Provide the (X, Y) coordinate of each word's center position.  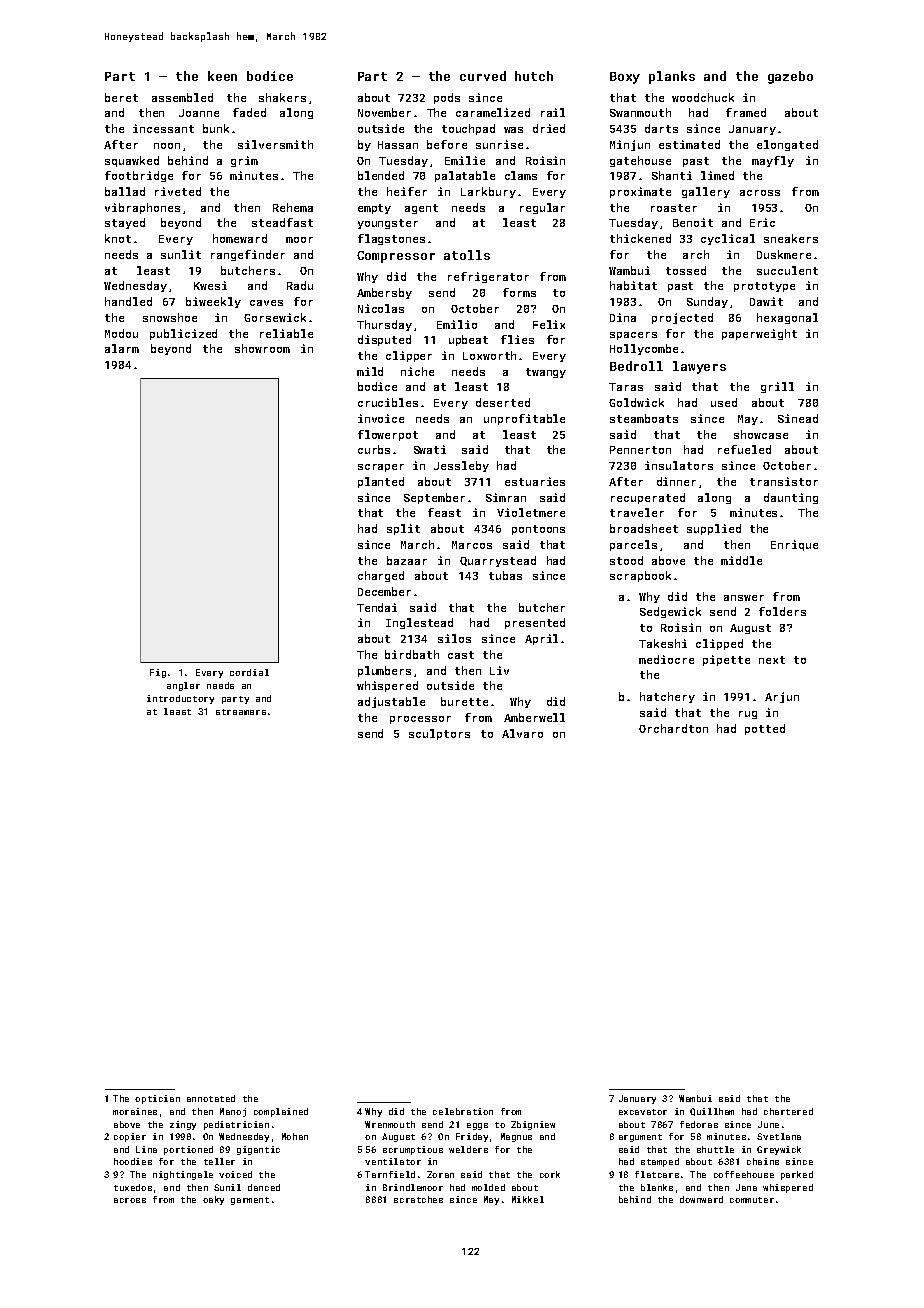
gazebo (790, 77)
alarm (122, 348)
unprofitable (524, 419)
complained (281, 1112)
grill (777, 387)
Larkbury (488, 192)
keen (222, 76)
